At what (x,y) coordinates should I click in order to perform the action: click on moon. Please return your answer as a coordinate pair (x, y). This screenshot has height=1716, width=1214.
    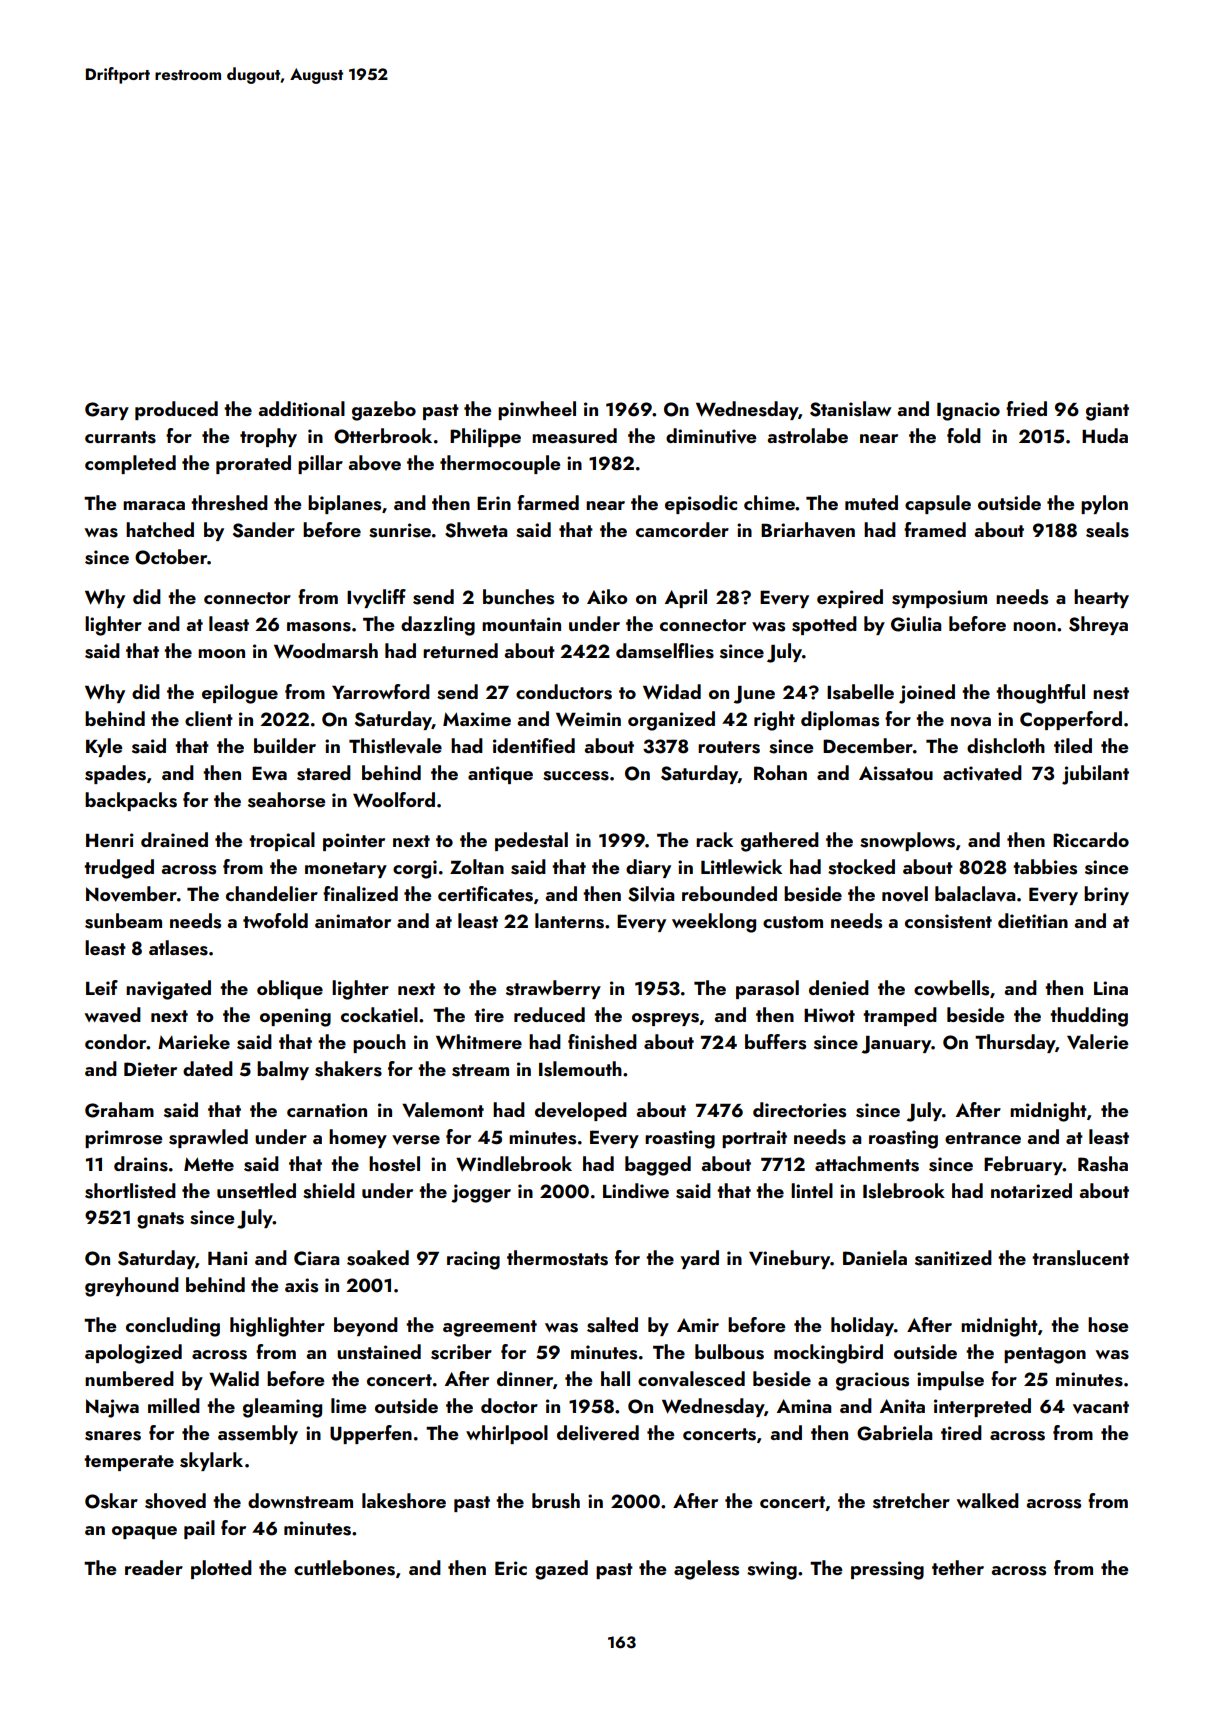
    Looking at the image, I should click on (221, 653).
